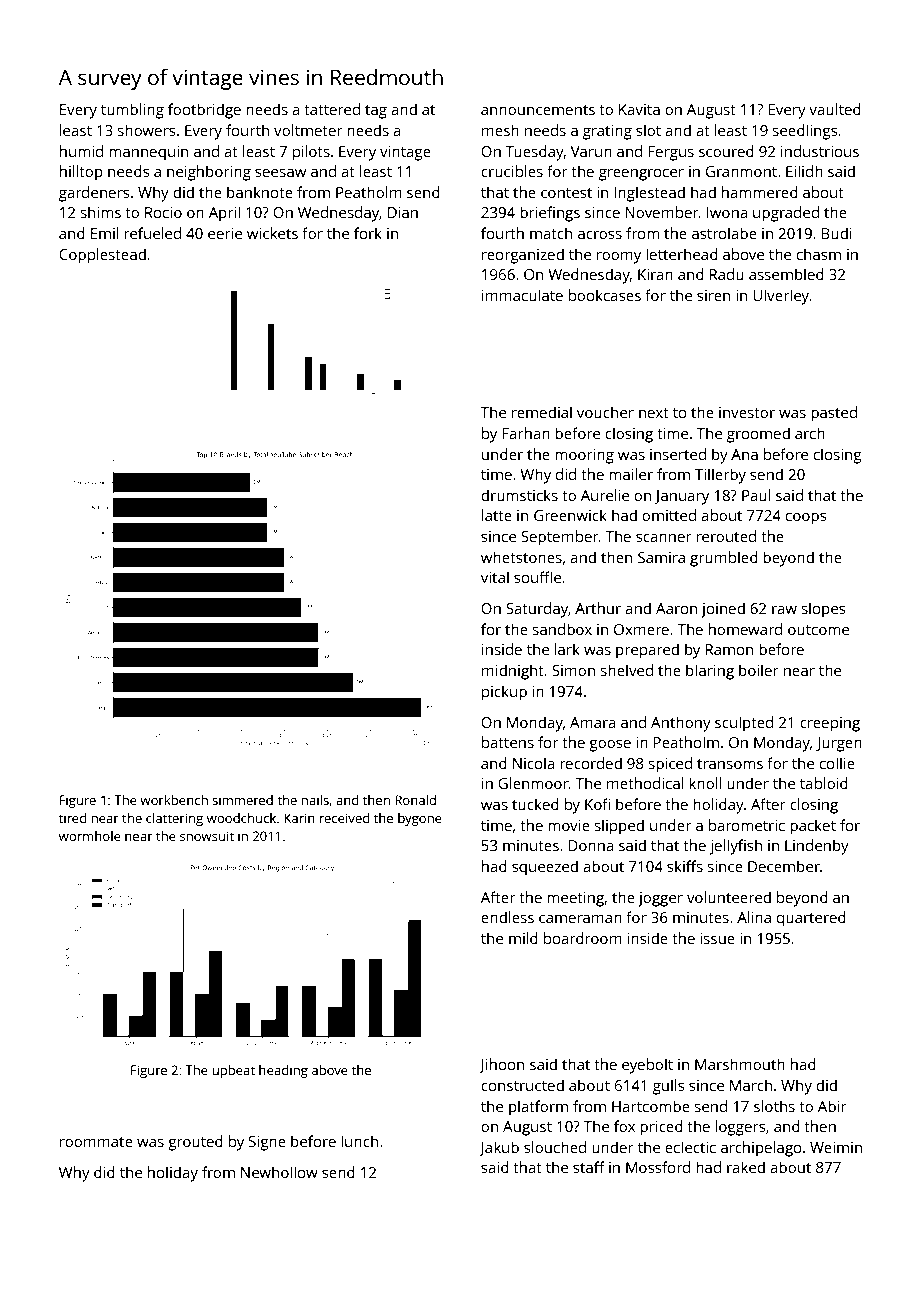 The width and height of the document is (924, 1308). What do you see at coordinates (538, 110) in the document?
I see `announcements` at bounding box center [538, 110].
